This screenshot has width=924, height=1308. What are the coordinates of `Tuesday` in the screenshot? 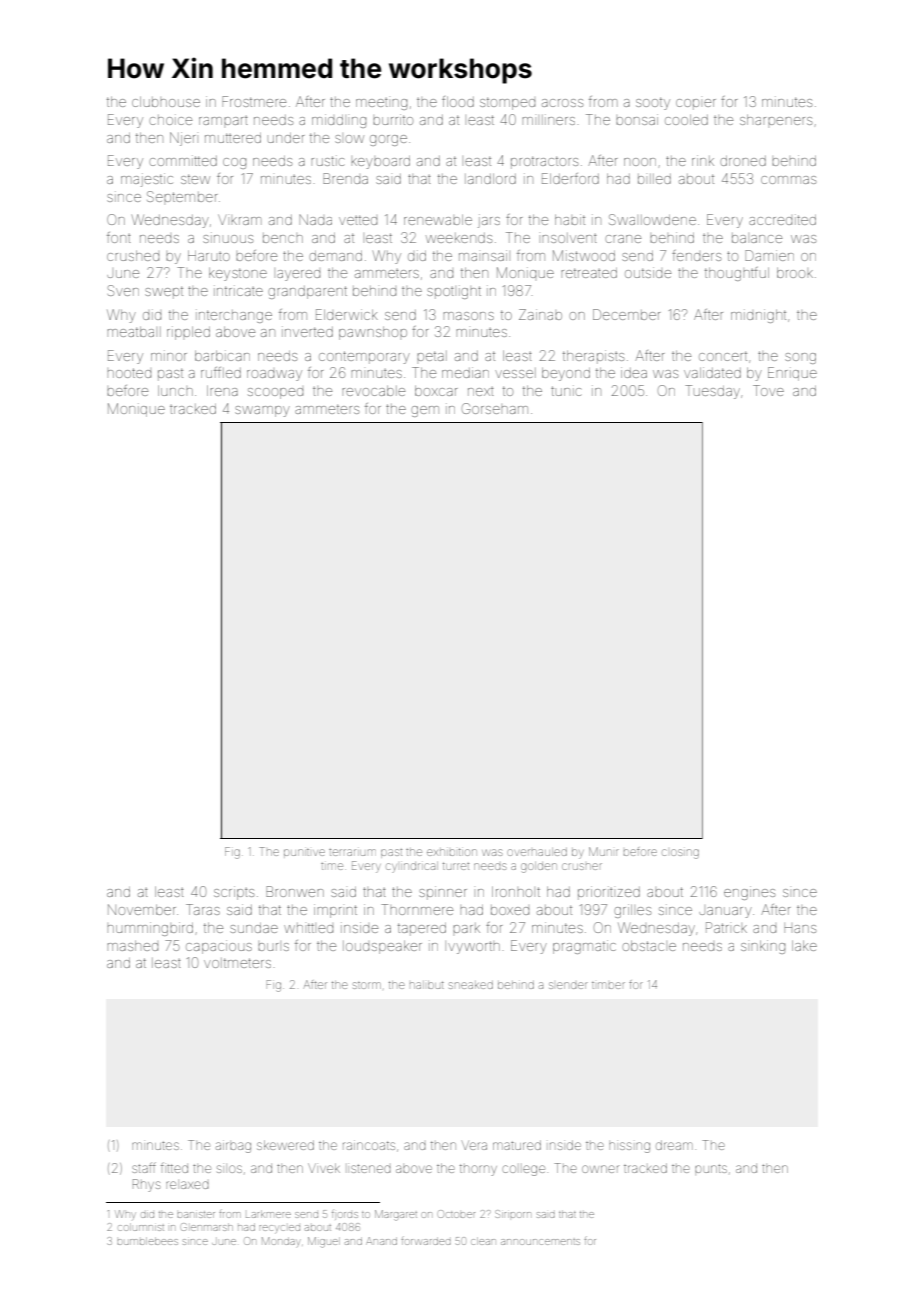 It's located at (712, 392).
